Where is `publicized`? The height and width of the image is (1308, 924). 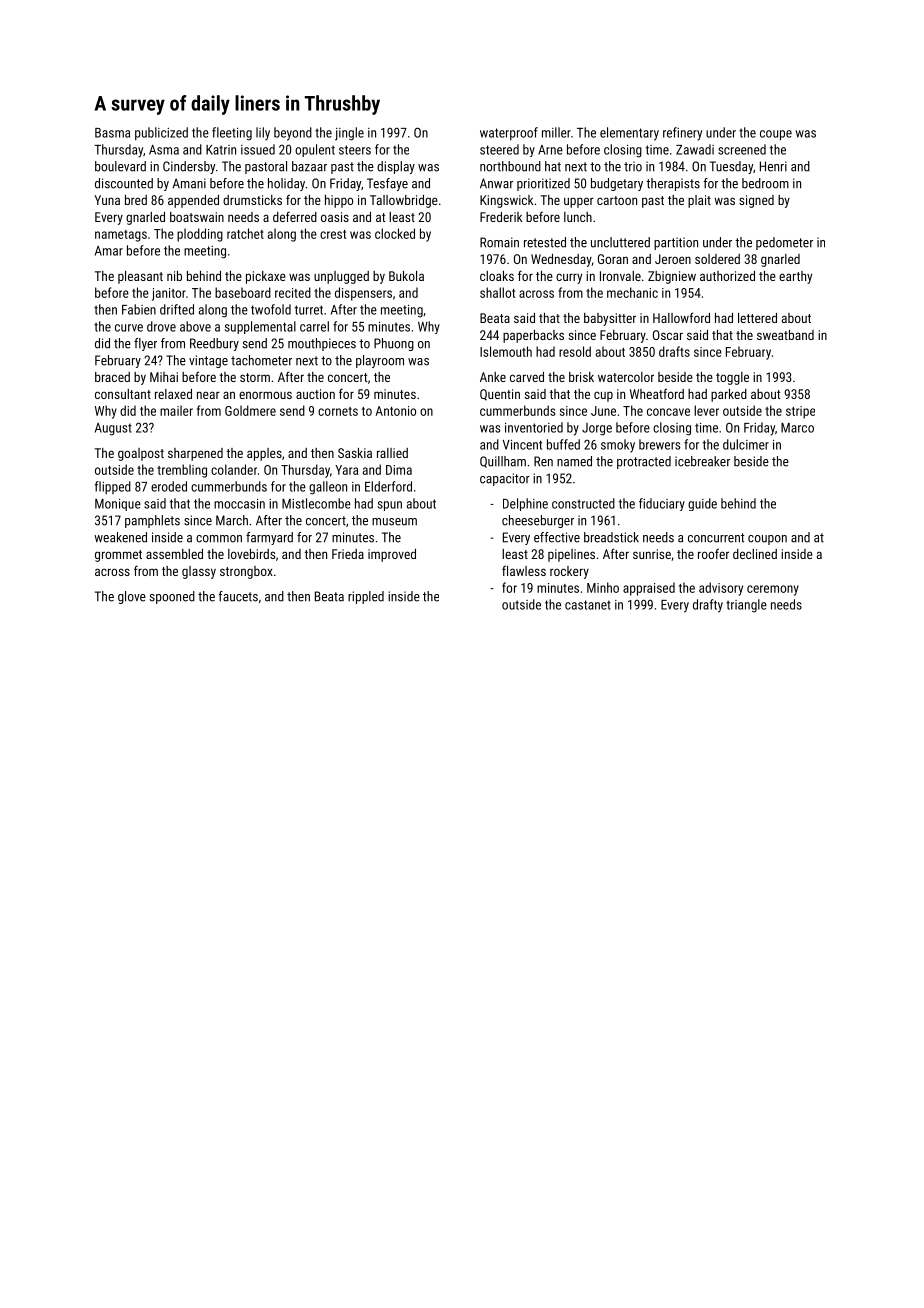
publicized is located at coordinates (161, 133).
